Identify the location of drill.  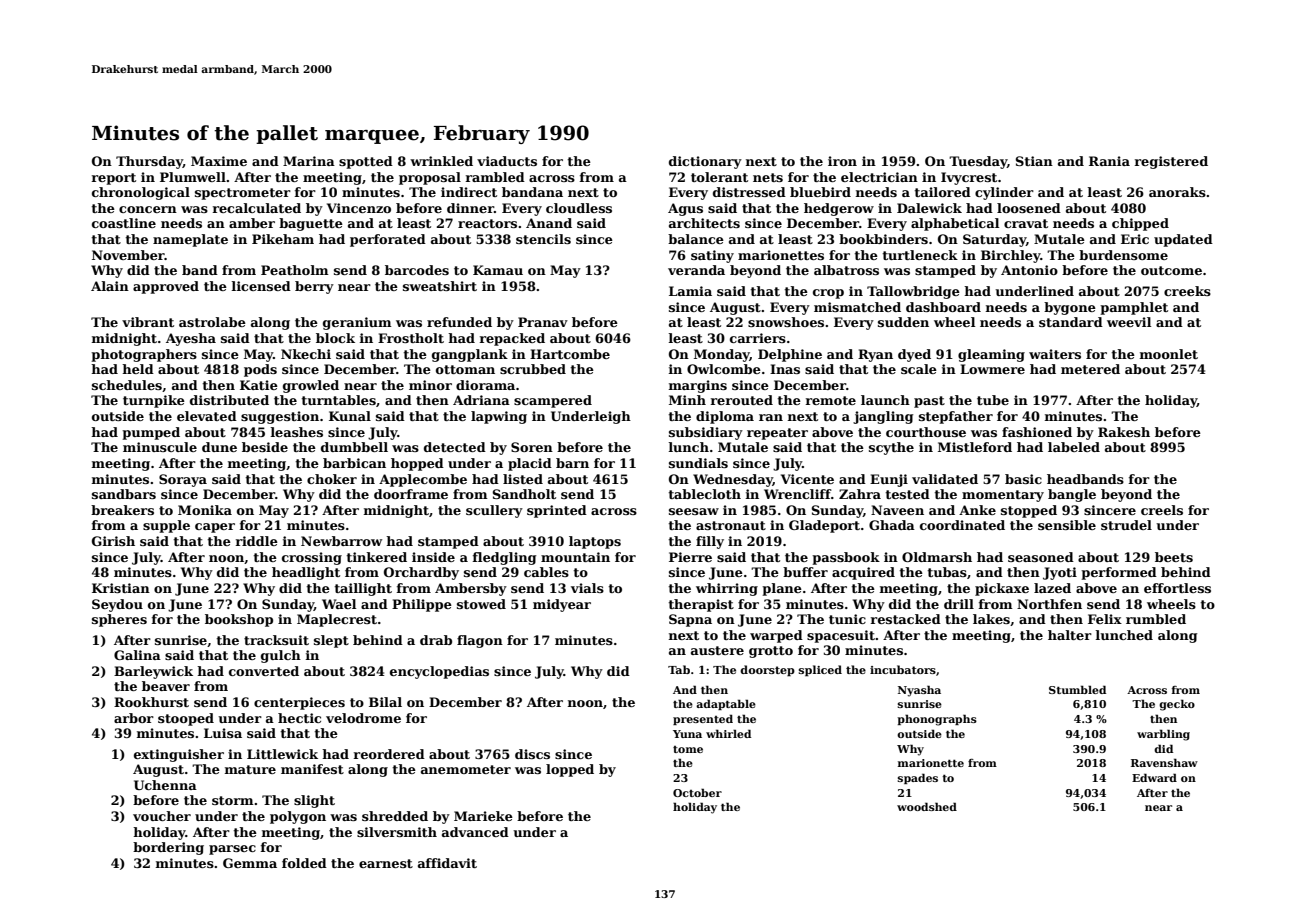
(959, 604).
